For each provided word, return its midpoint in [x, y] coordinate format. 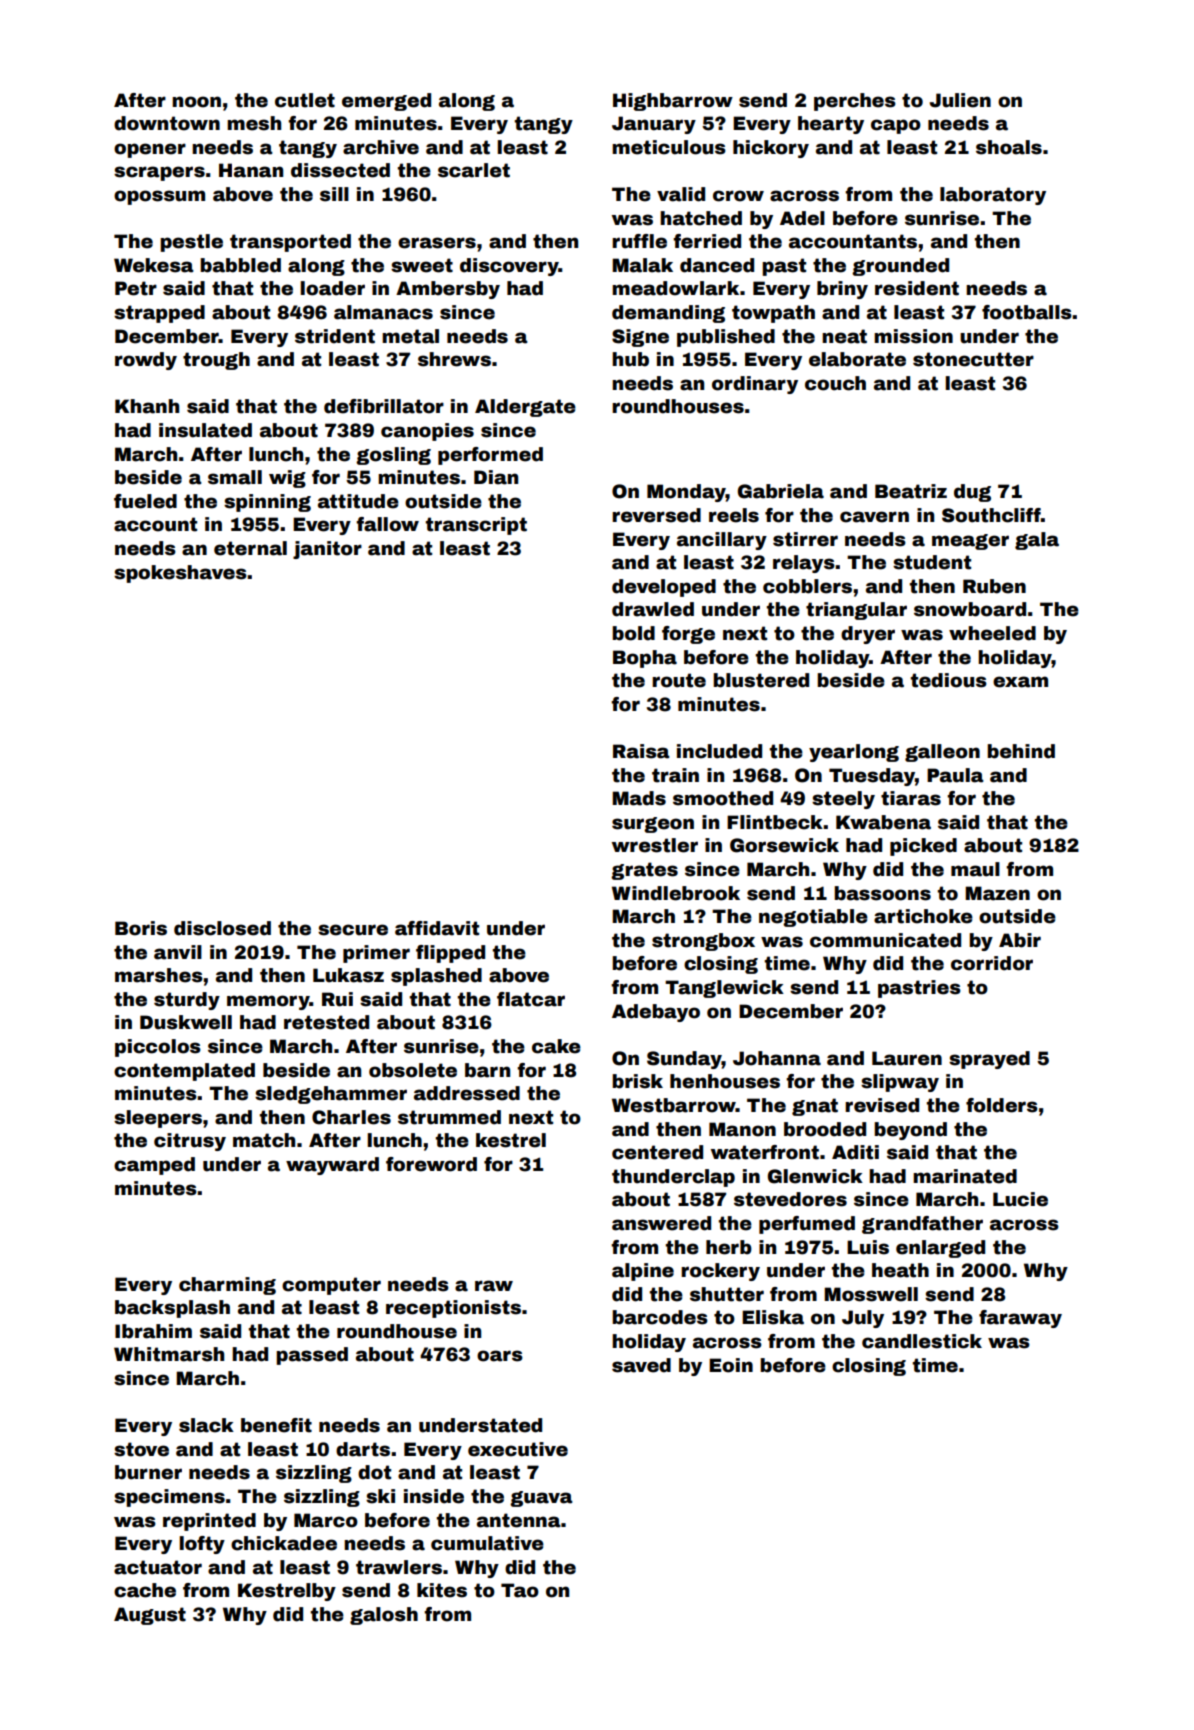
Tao [520, 1590]
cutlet [305, 100]
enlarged [940, 1249]
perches [855, 102]
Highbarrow [673, 102]
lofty [202, 1545]
